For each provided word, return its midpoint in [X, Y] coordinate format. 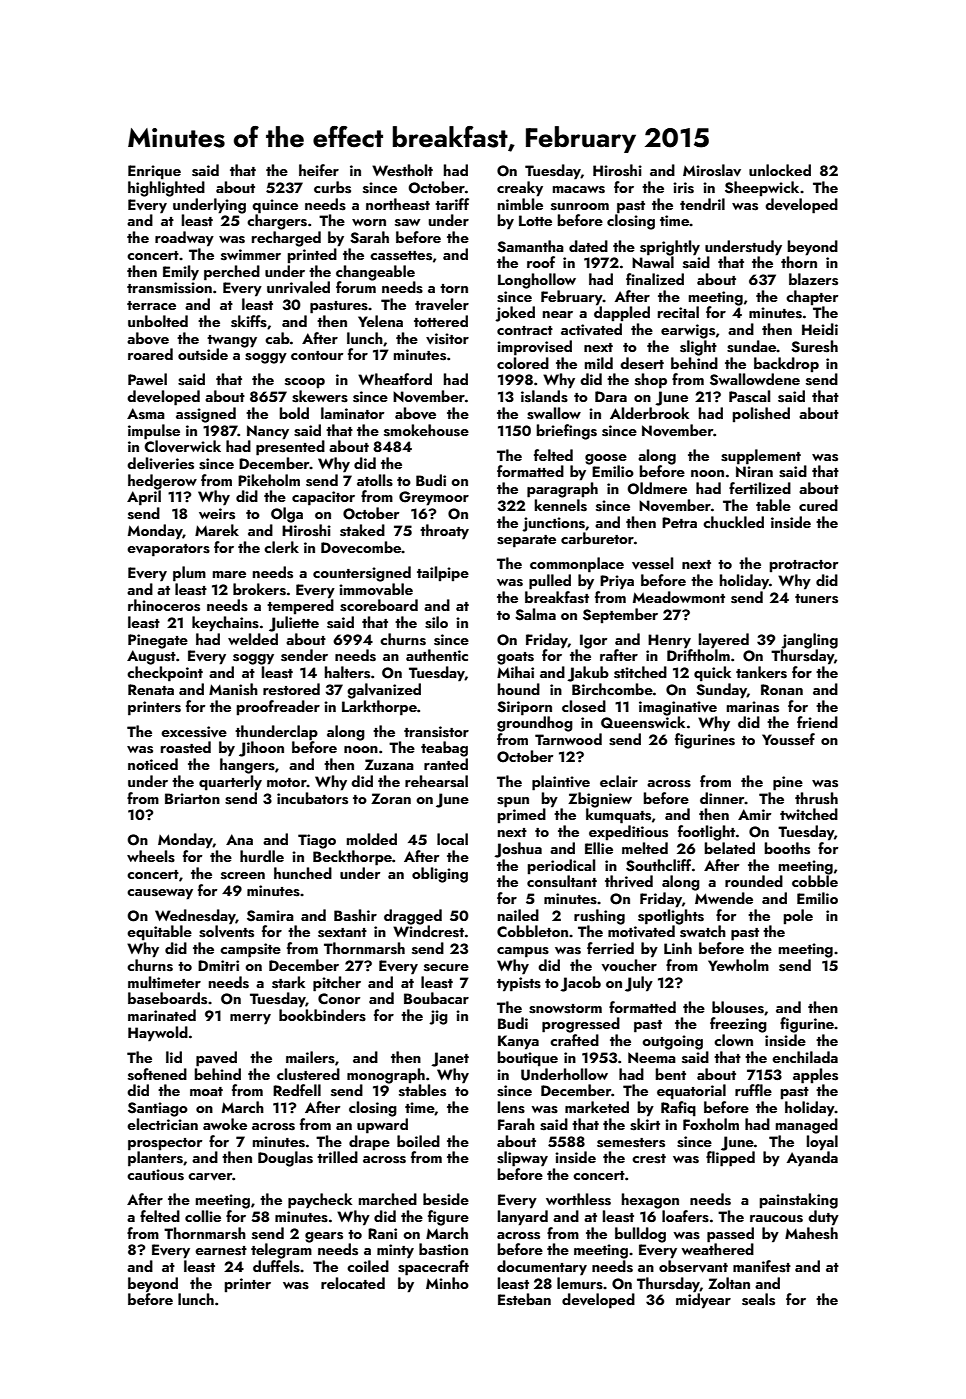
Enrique [154, 172]
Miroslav [712, 170]
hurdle [262, 856]
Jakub [588, 674]
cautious [155, 1175]
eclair [619, 781]
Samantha [530, 246]
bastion [443, 1249]
